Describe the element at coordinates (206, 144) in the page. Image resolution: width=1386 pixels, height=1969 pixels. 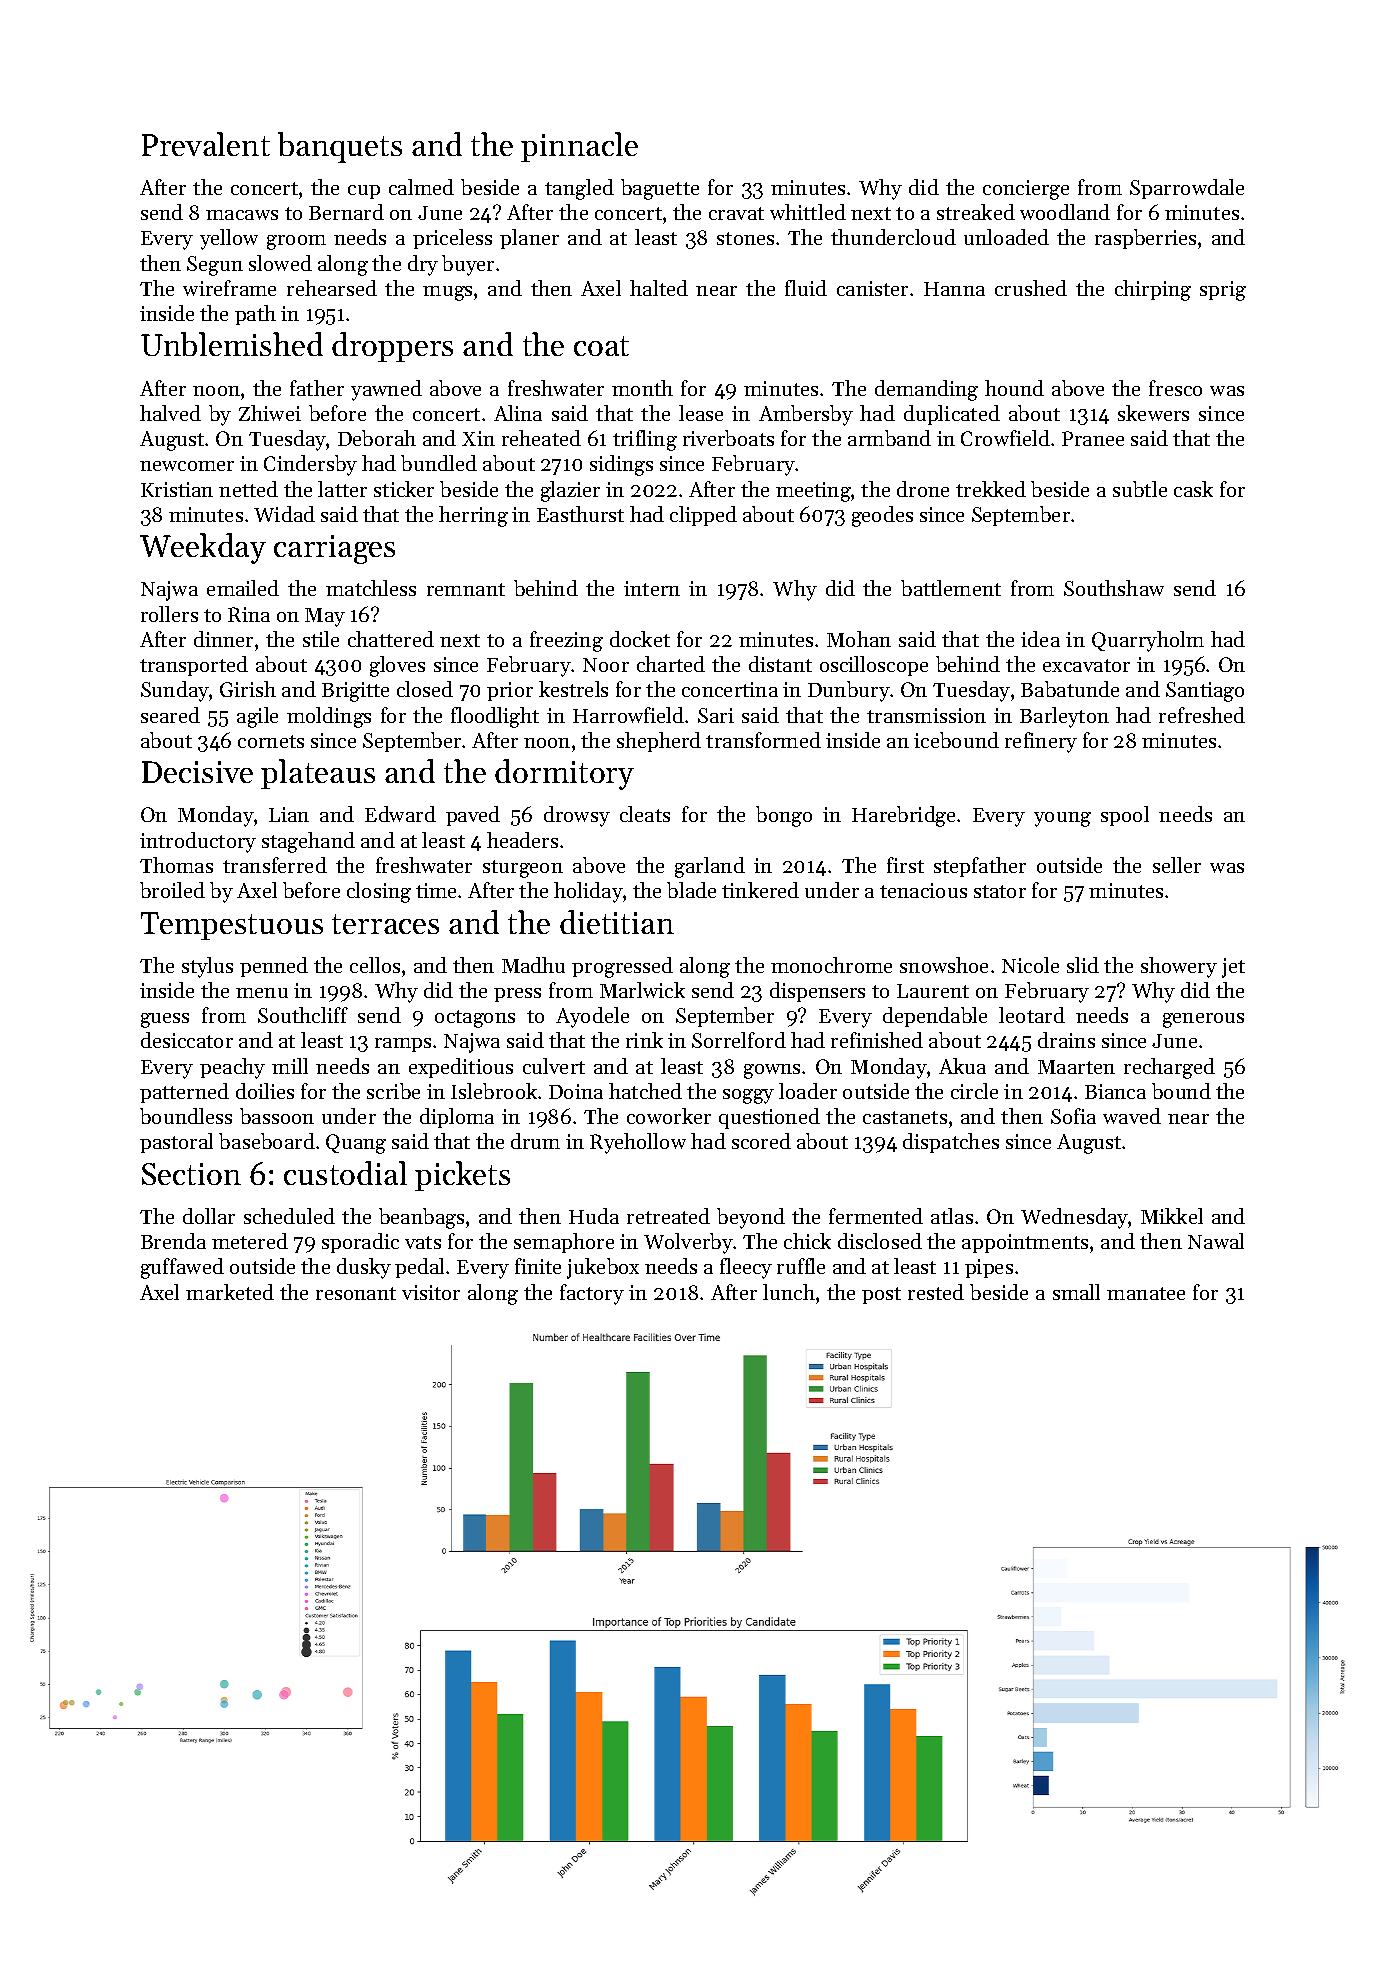
I see `Prevalent` at that location.
